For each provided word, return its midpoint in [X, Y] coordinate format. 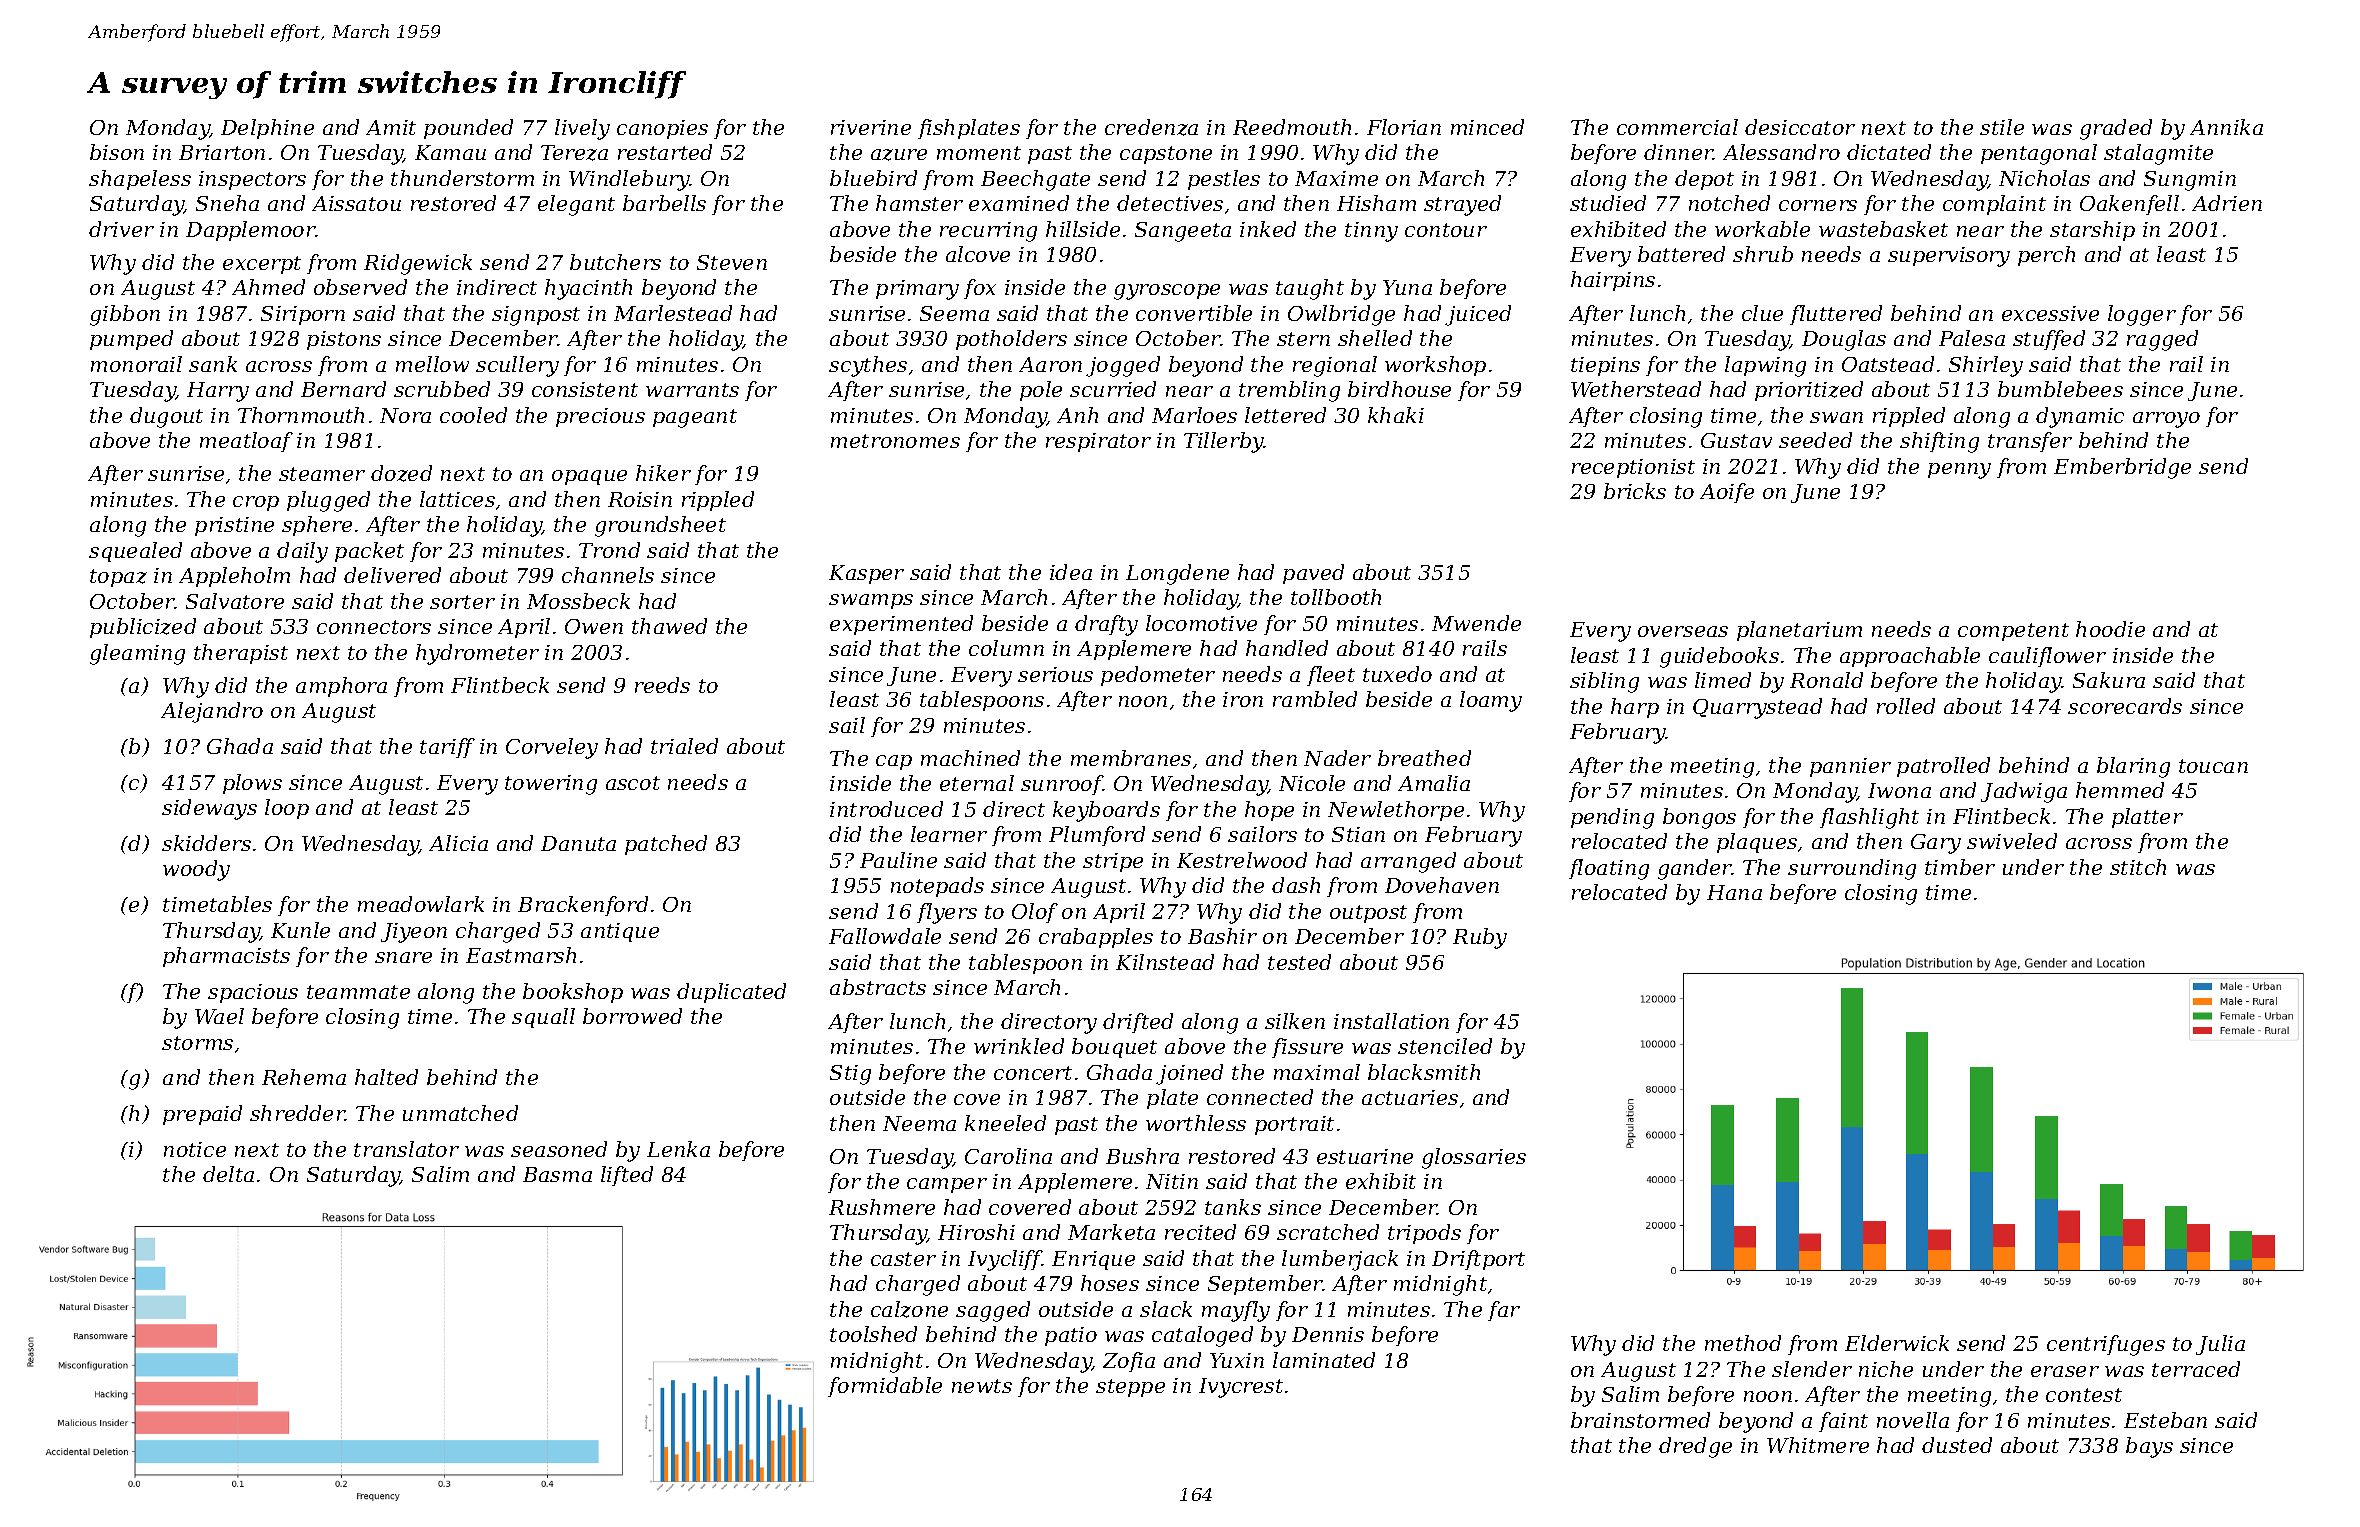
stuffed [2049, 340]
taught [1310, 289]
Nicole [1312, 783]
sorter [462, 602]
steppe [1130, 1388]
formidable [885, 1387]
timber [1960, 867]
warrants [692, 390]
